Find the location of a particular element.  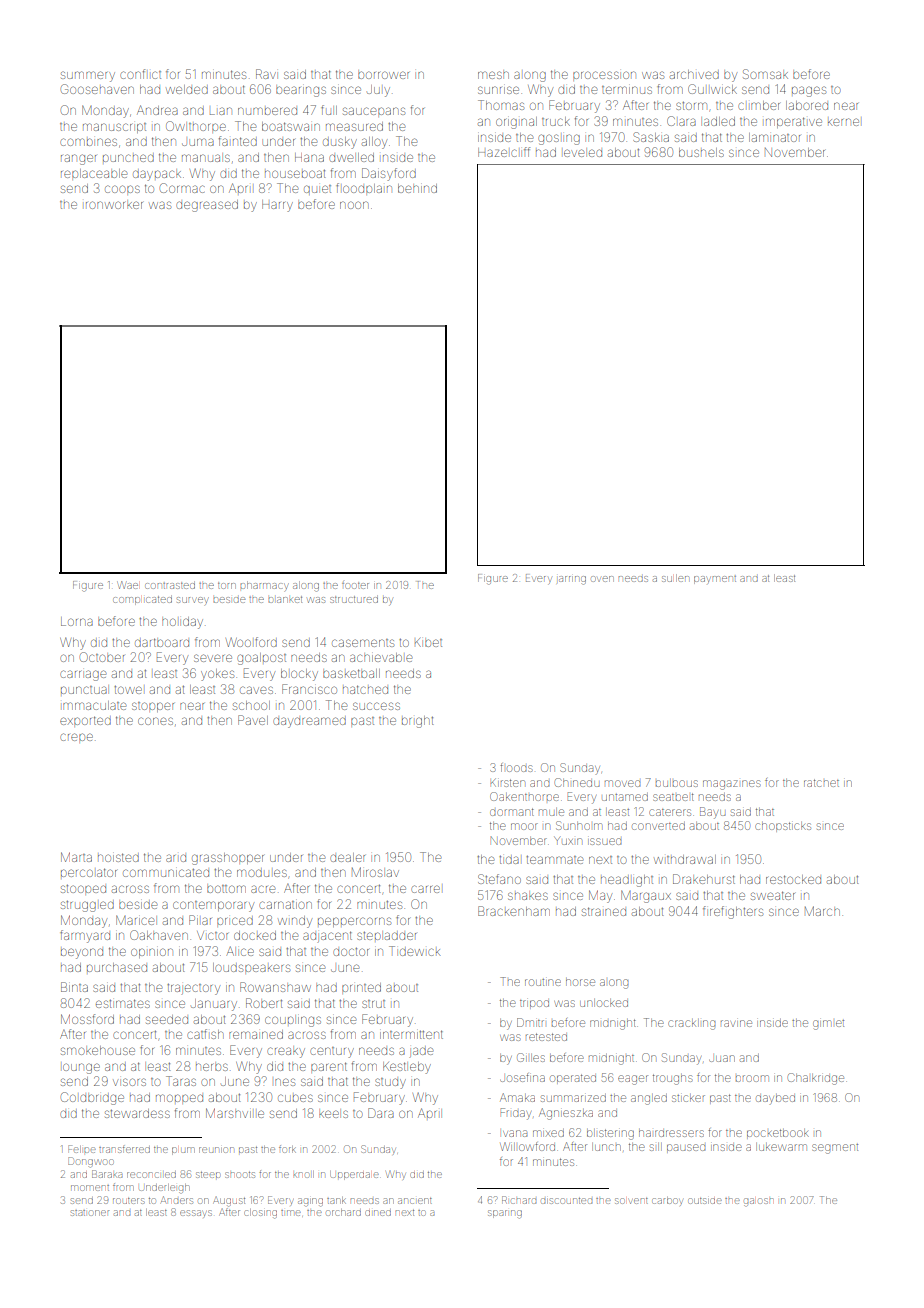

boatswain is located at coordinates (291, 126).
